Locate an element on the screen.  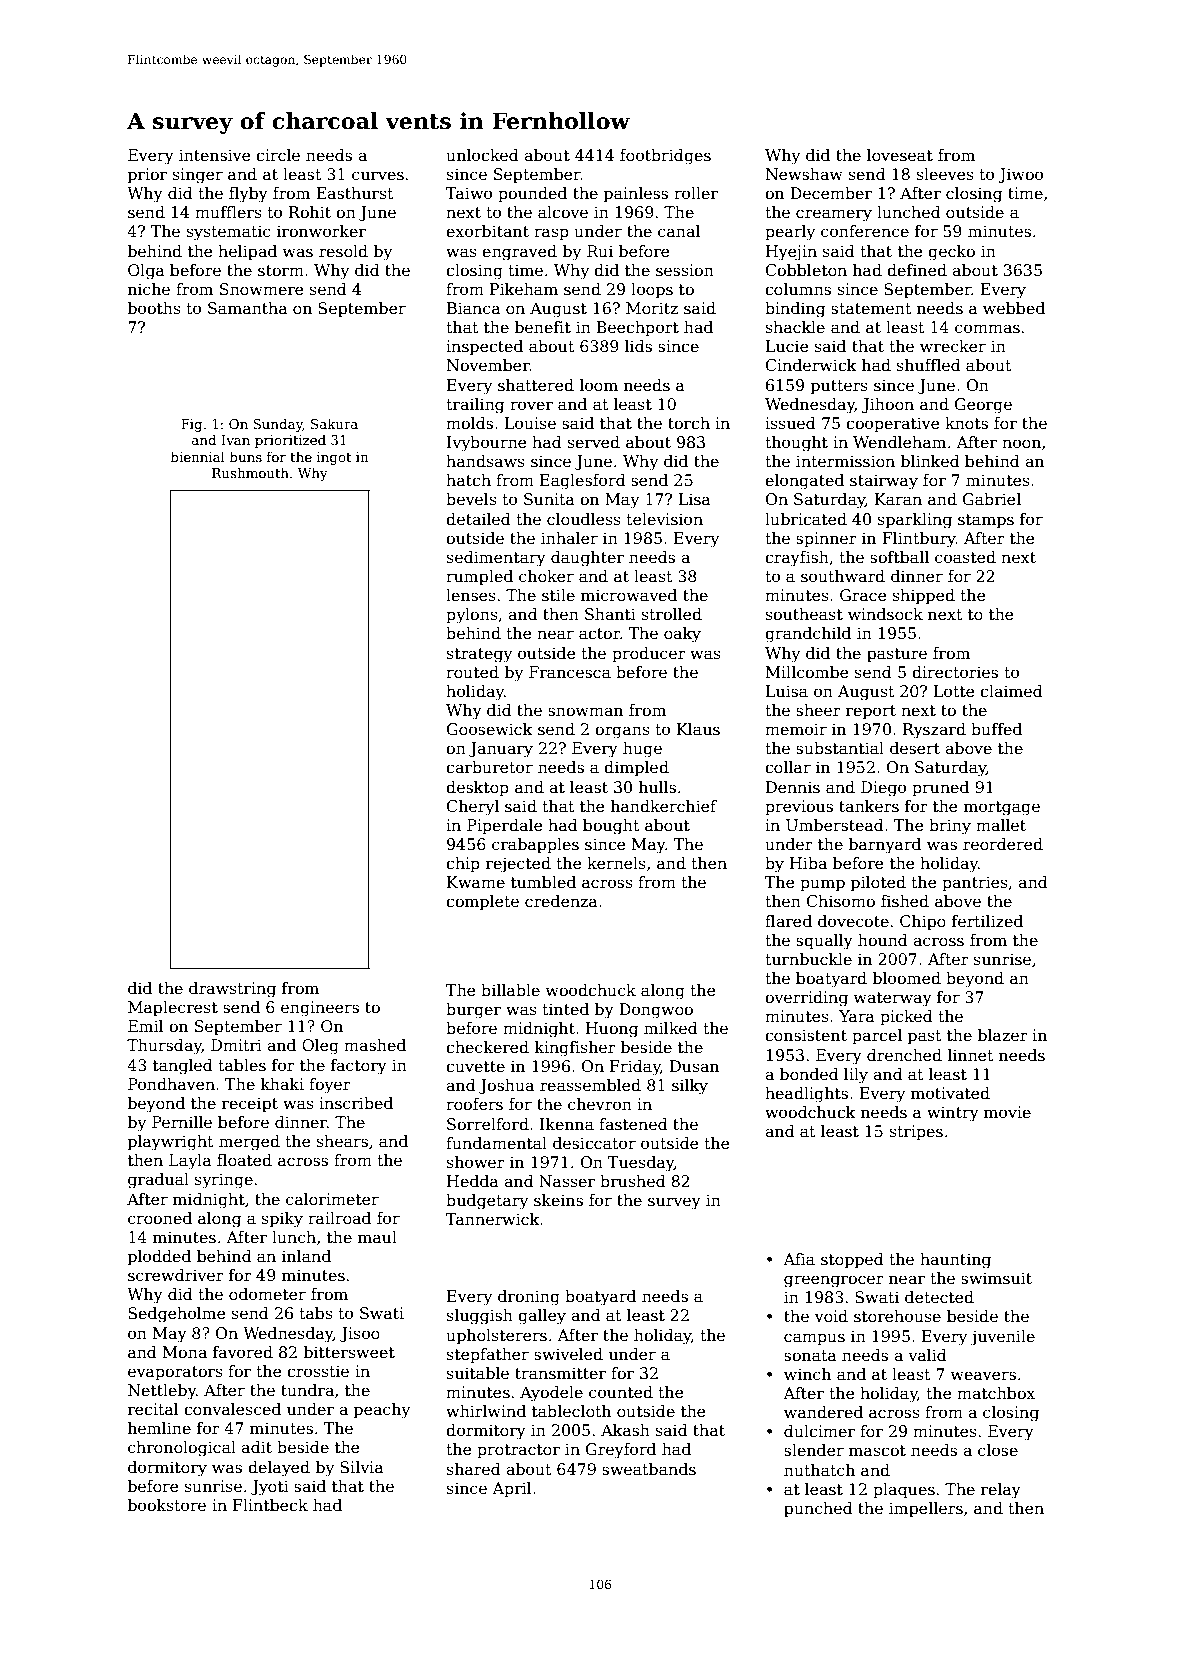
Newshaw is located at coordinates (804, 174).
